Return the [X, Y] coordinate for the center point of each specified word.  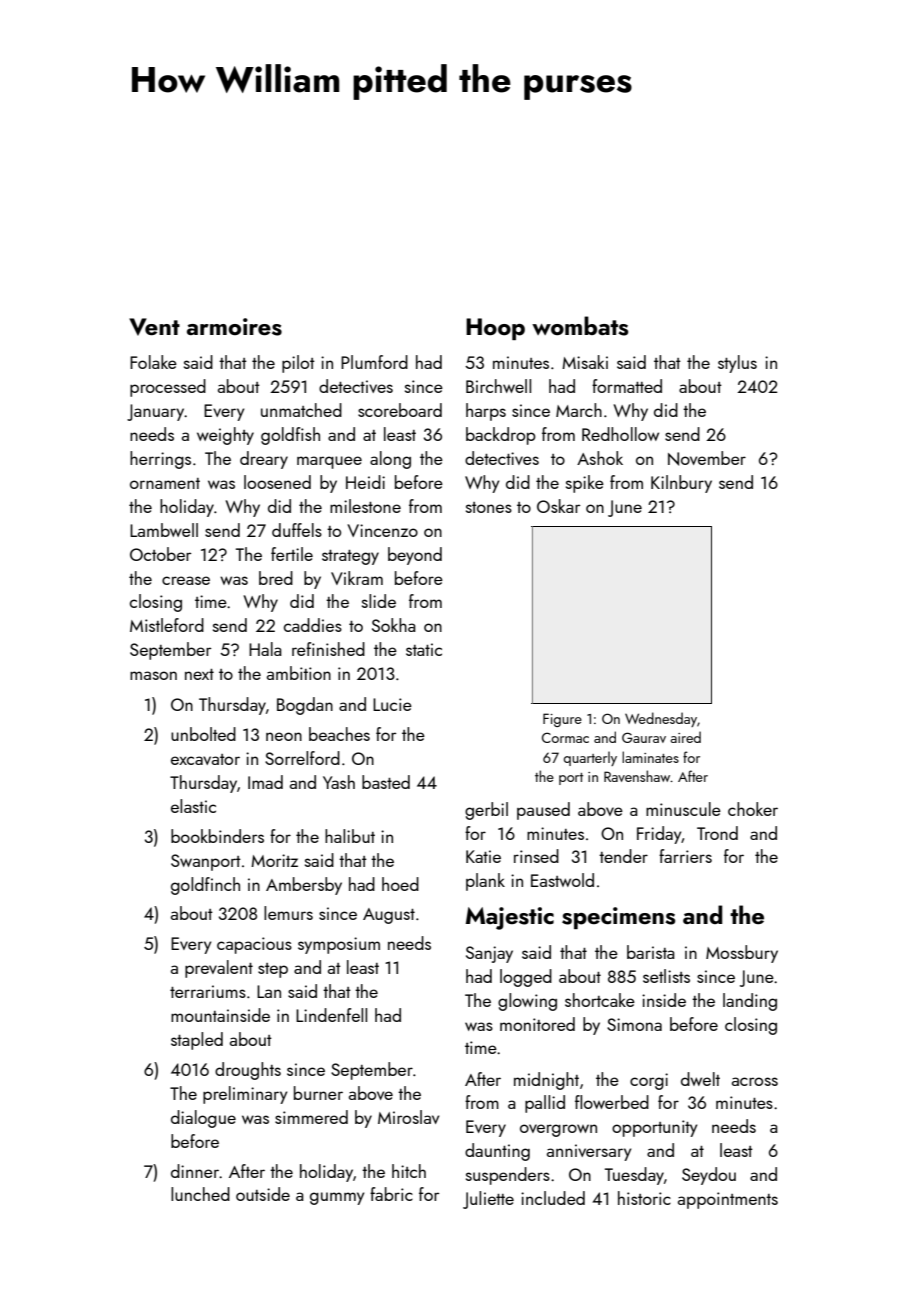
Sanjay [489, 954]
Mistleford [167, 625]
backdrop [501, 436]
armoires [234, 327]
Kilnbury [681, 484]
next [199, 674]
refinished [328, 649]
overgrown [558, 1130]
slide [379, 601]
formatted [627, 386]
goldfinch [205, 886]
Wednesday [661, 719]
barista [651, 952]
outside [263, 1194]
